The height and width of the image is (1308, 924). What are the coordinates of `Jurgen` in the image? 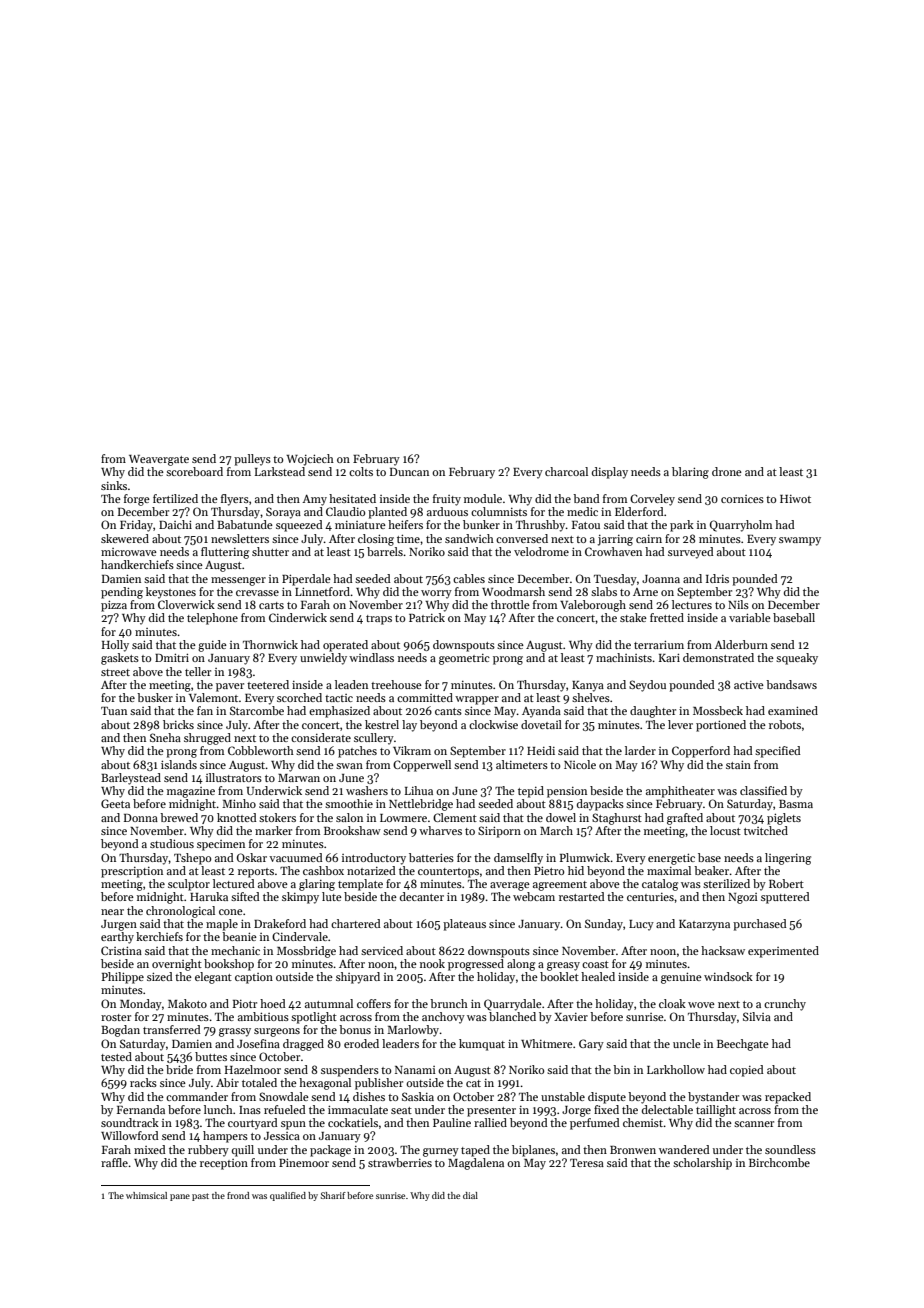 It's located at (119, 925).
